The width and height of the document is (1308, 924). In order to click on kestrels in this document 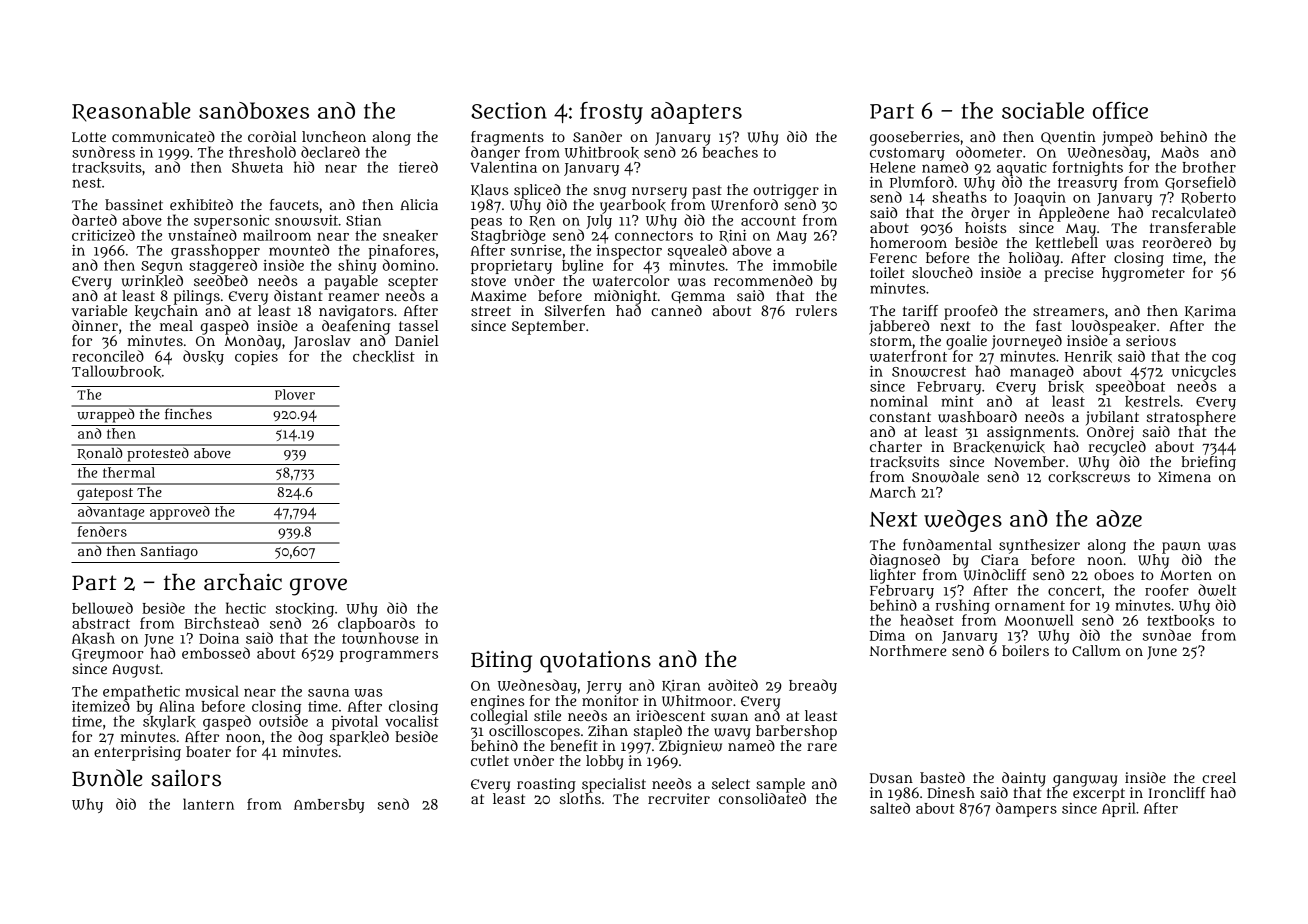, I will do `click(1152, 401)`.
